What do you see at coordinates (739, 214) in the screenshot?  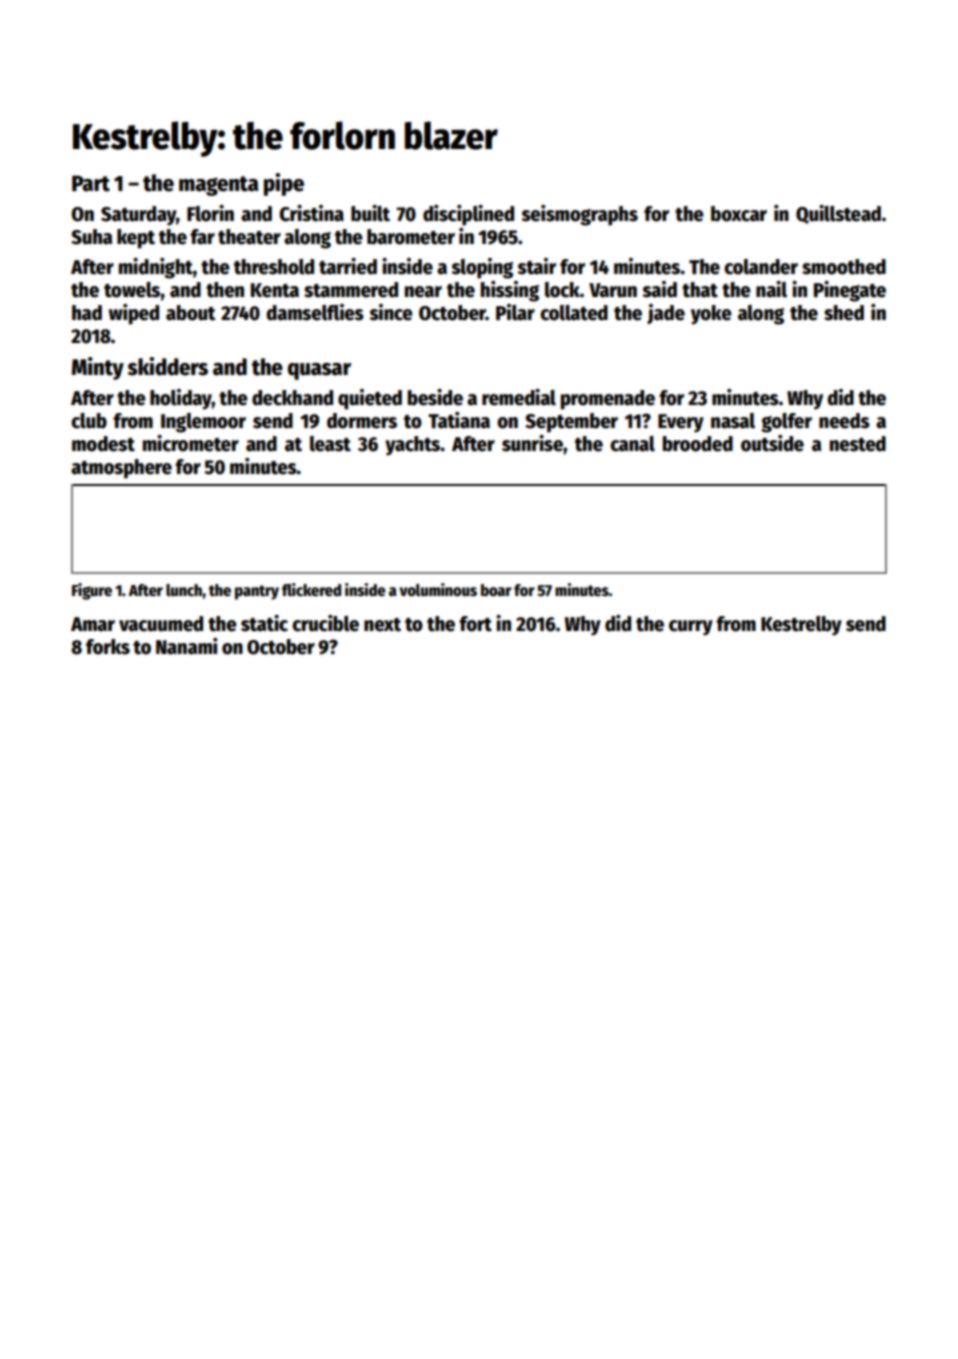 I see `boxcar` at bounding box center [739, 214].
